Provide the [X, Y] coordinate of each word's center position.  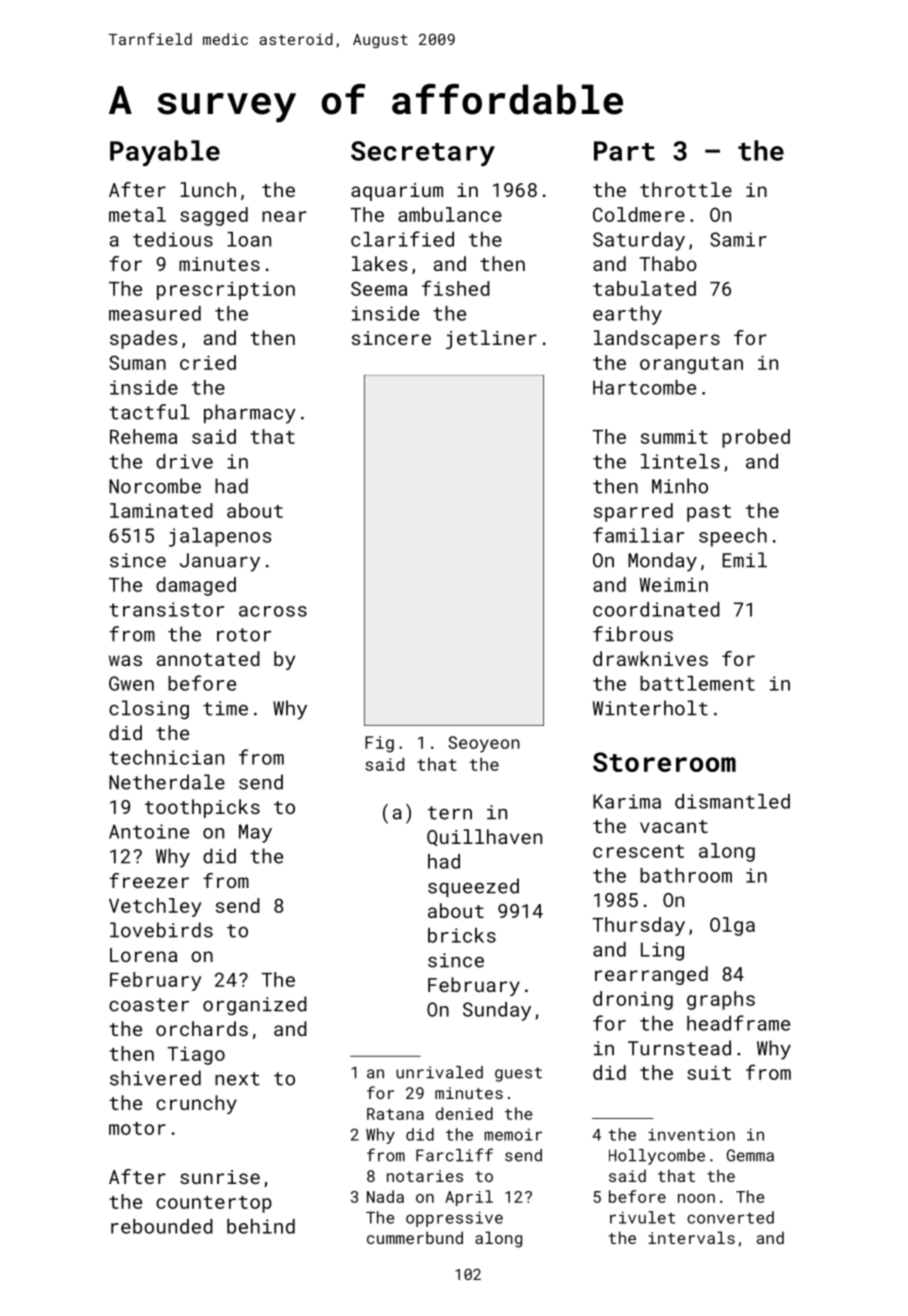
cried [208, 362]
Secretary [423, 153]
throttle [686, 189]
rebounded [162, 1226]
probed [756, 438]
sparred [633, 512]
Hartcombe [644, 387]
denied [464, 1113]
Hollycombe [657, 1157]
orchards [202, 1028]
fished [456, 288]
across [273, 611]
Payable [165, 153]
